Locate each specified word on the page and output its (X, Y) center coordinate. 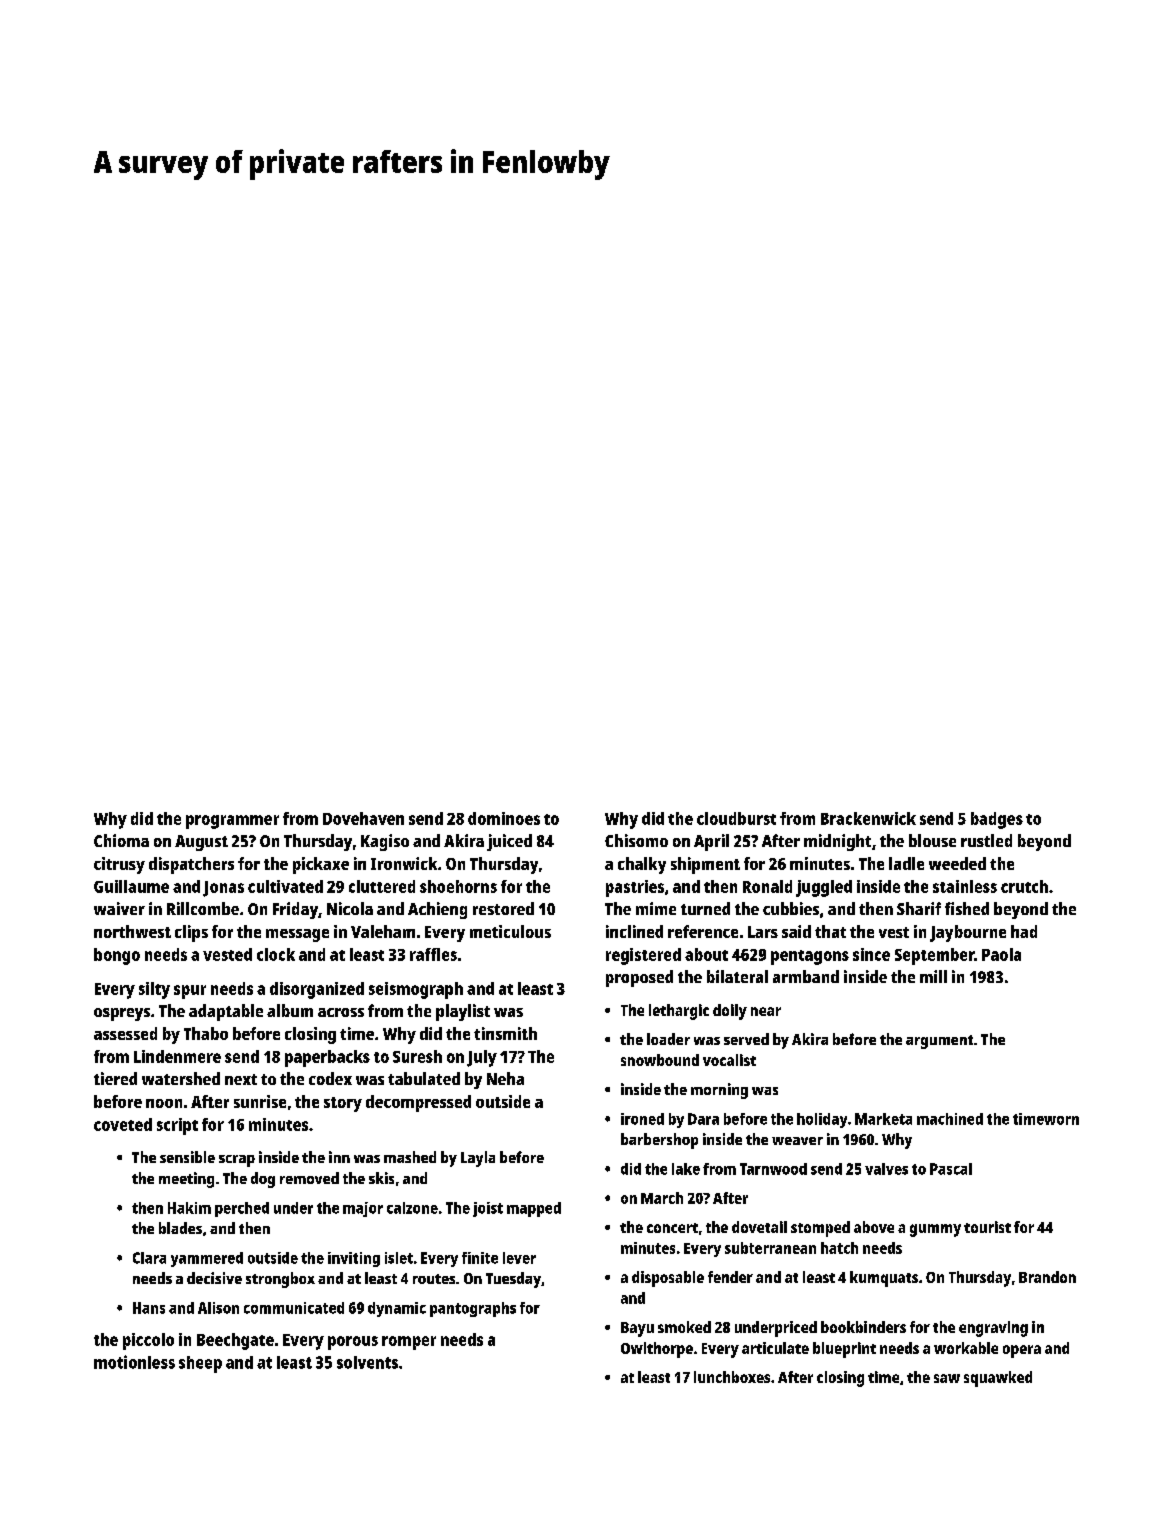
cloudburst (736, 818)
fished (967, 908)
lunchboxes (732, 1377)
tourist (987, 1227)
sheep (200, 1364)
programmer (232, 822)
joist (488, 1209)
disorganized (317, 990)
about (706, 954)
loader (668, 1039)
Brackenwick (868, 818)
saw (947, 1378)
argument (939, 1042)
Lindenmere (177, 1056)
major (363, 1209)
